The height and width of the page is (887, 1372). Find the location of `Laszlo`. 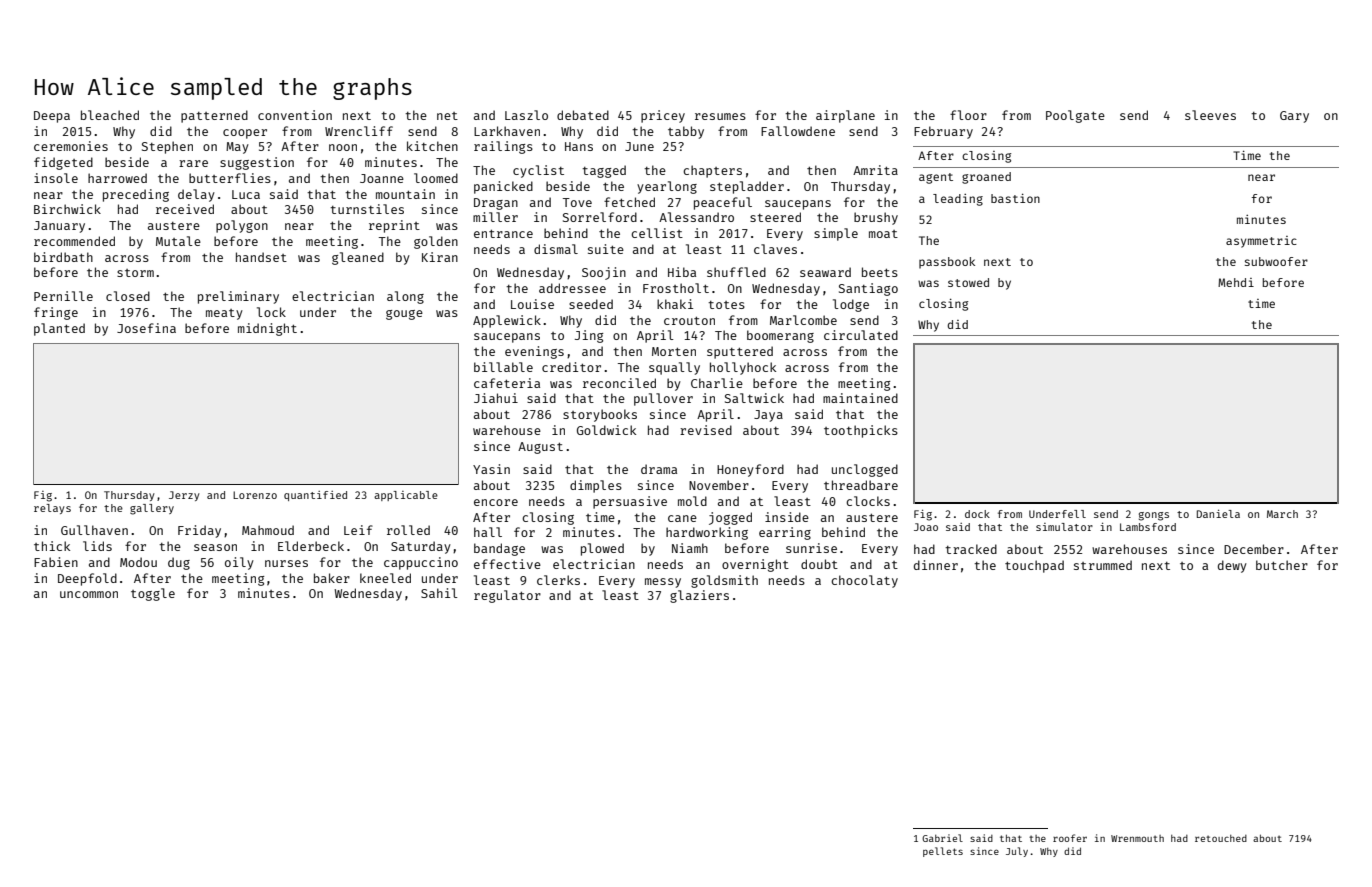

Laszlo is located at coordinates (526, 115).
